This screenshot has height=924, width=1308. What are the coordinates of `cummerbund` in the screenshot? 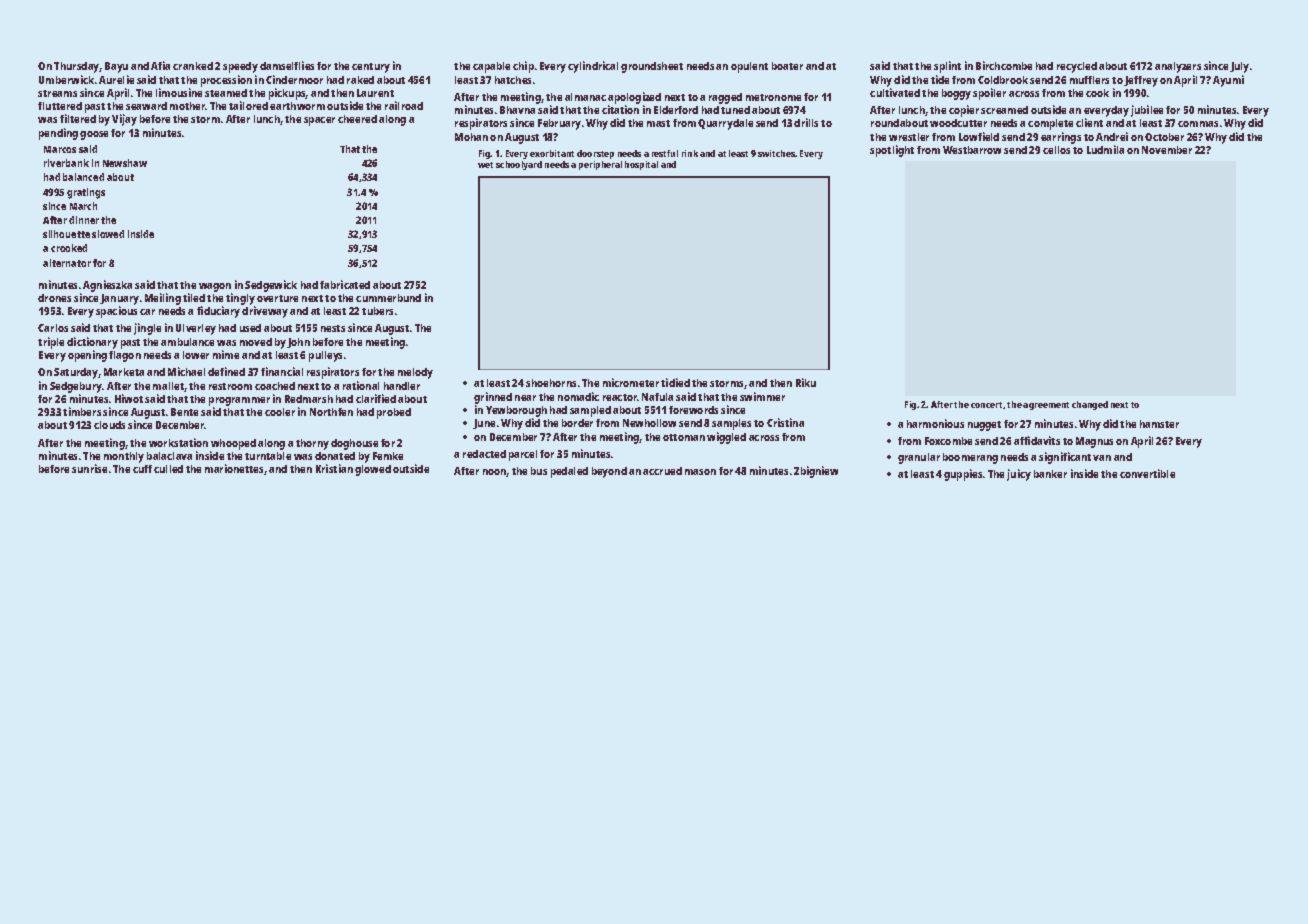 It's located at (388, 298).
